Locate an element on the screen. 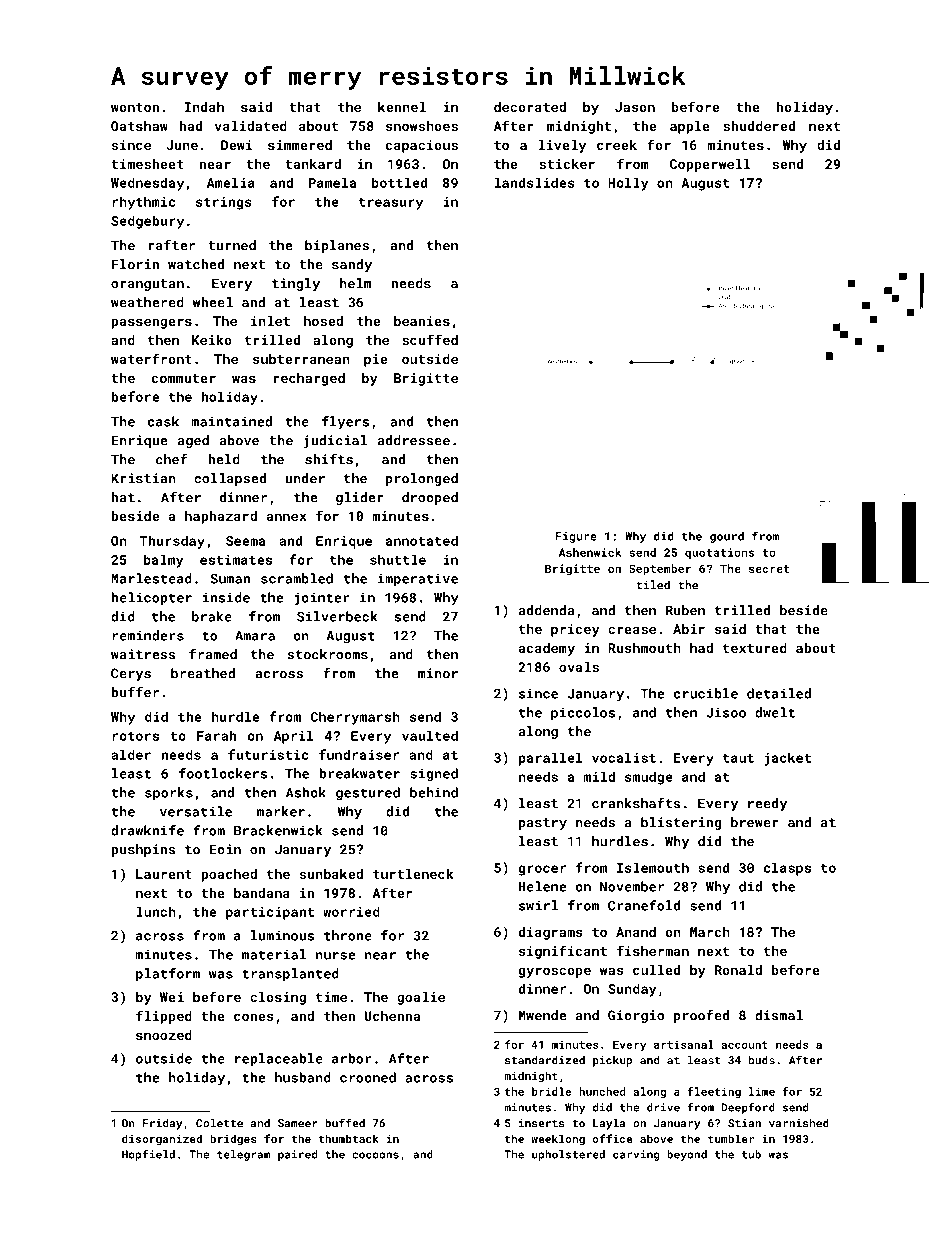 Image resolution: width=952 pixels, height=1233 pixels. Indah is located at coordinates (204, 107).
